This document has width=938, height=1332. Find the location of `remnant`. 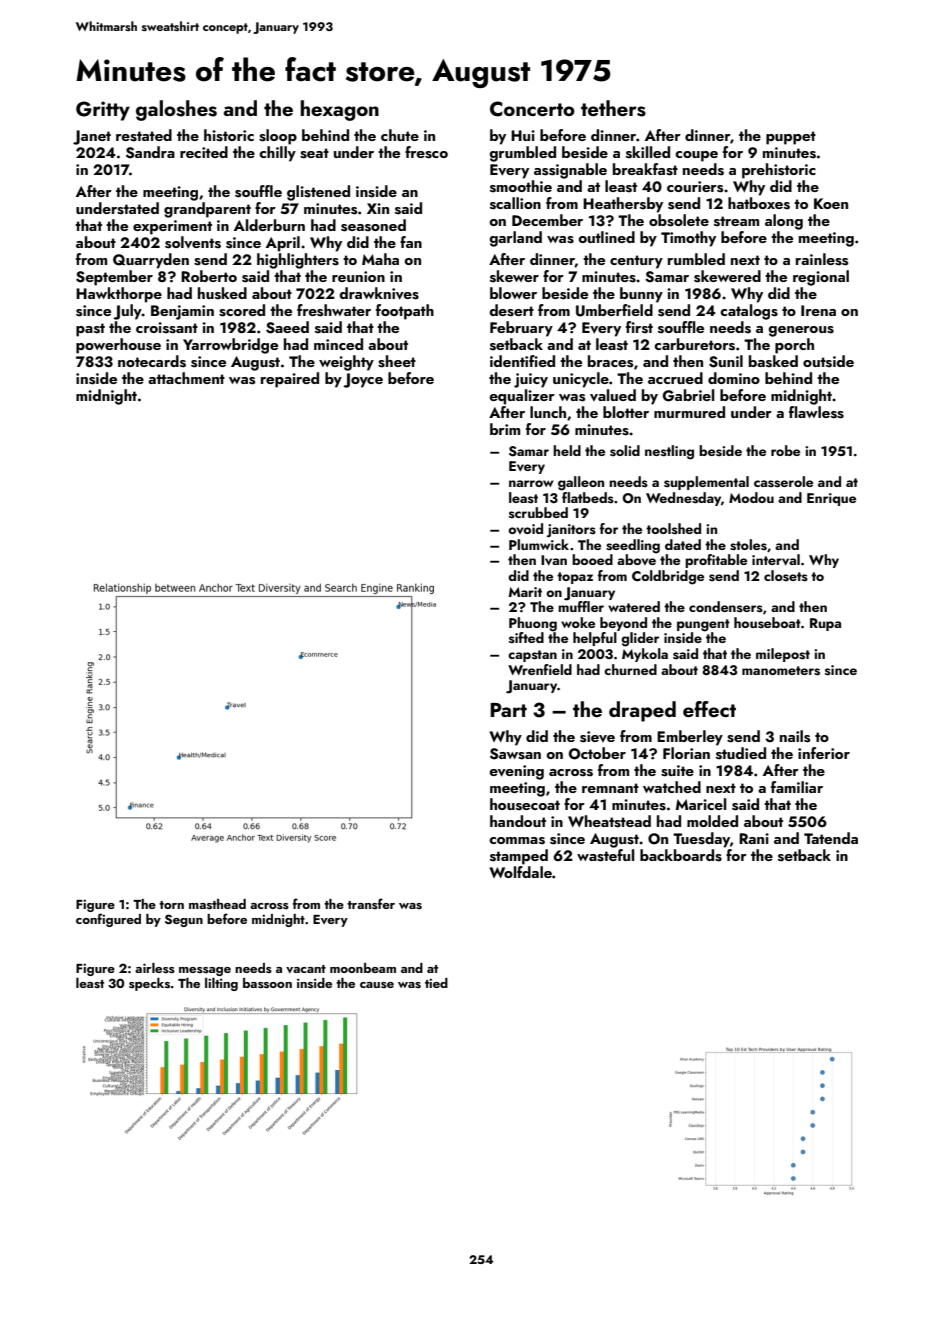

remnant is located at coordinates (610, 788).
